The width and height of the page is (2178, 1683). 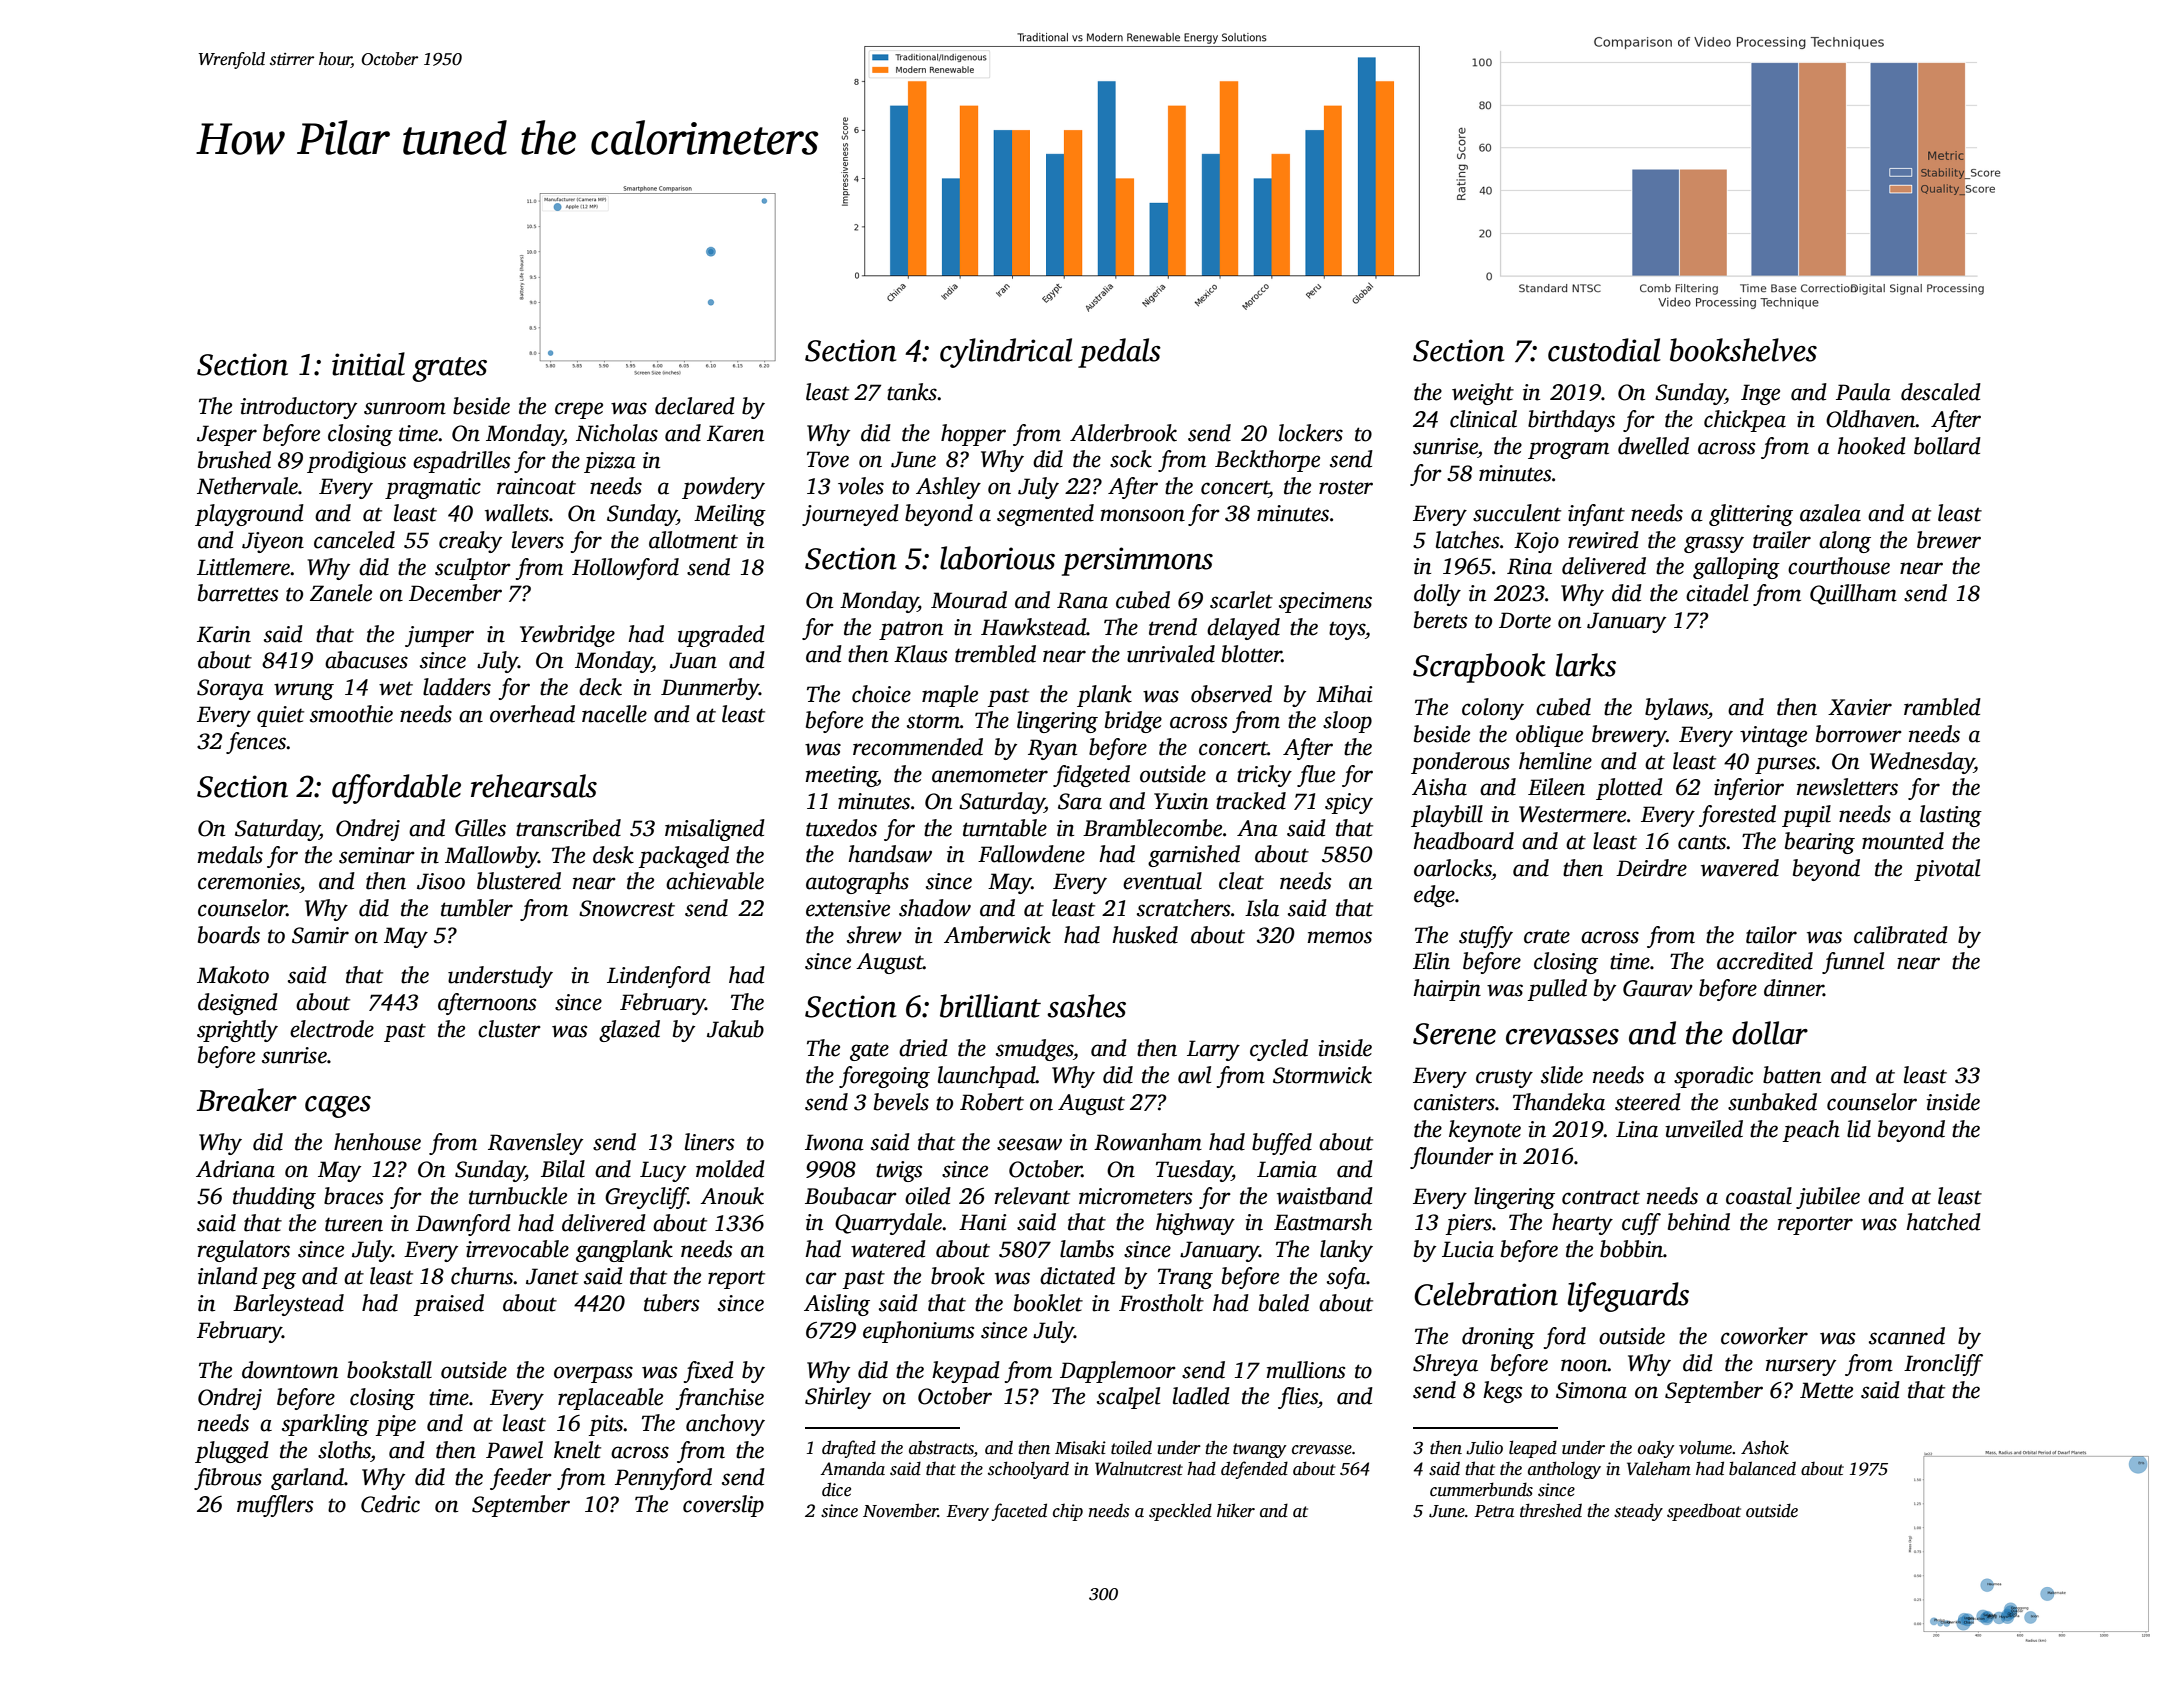 I want to click on vintage, so click(x=1773, y=736).
